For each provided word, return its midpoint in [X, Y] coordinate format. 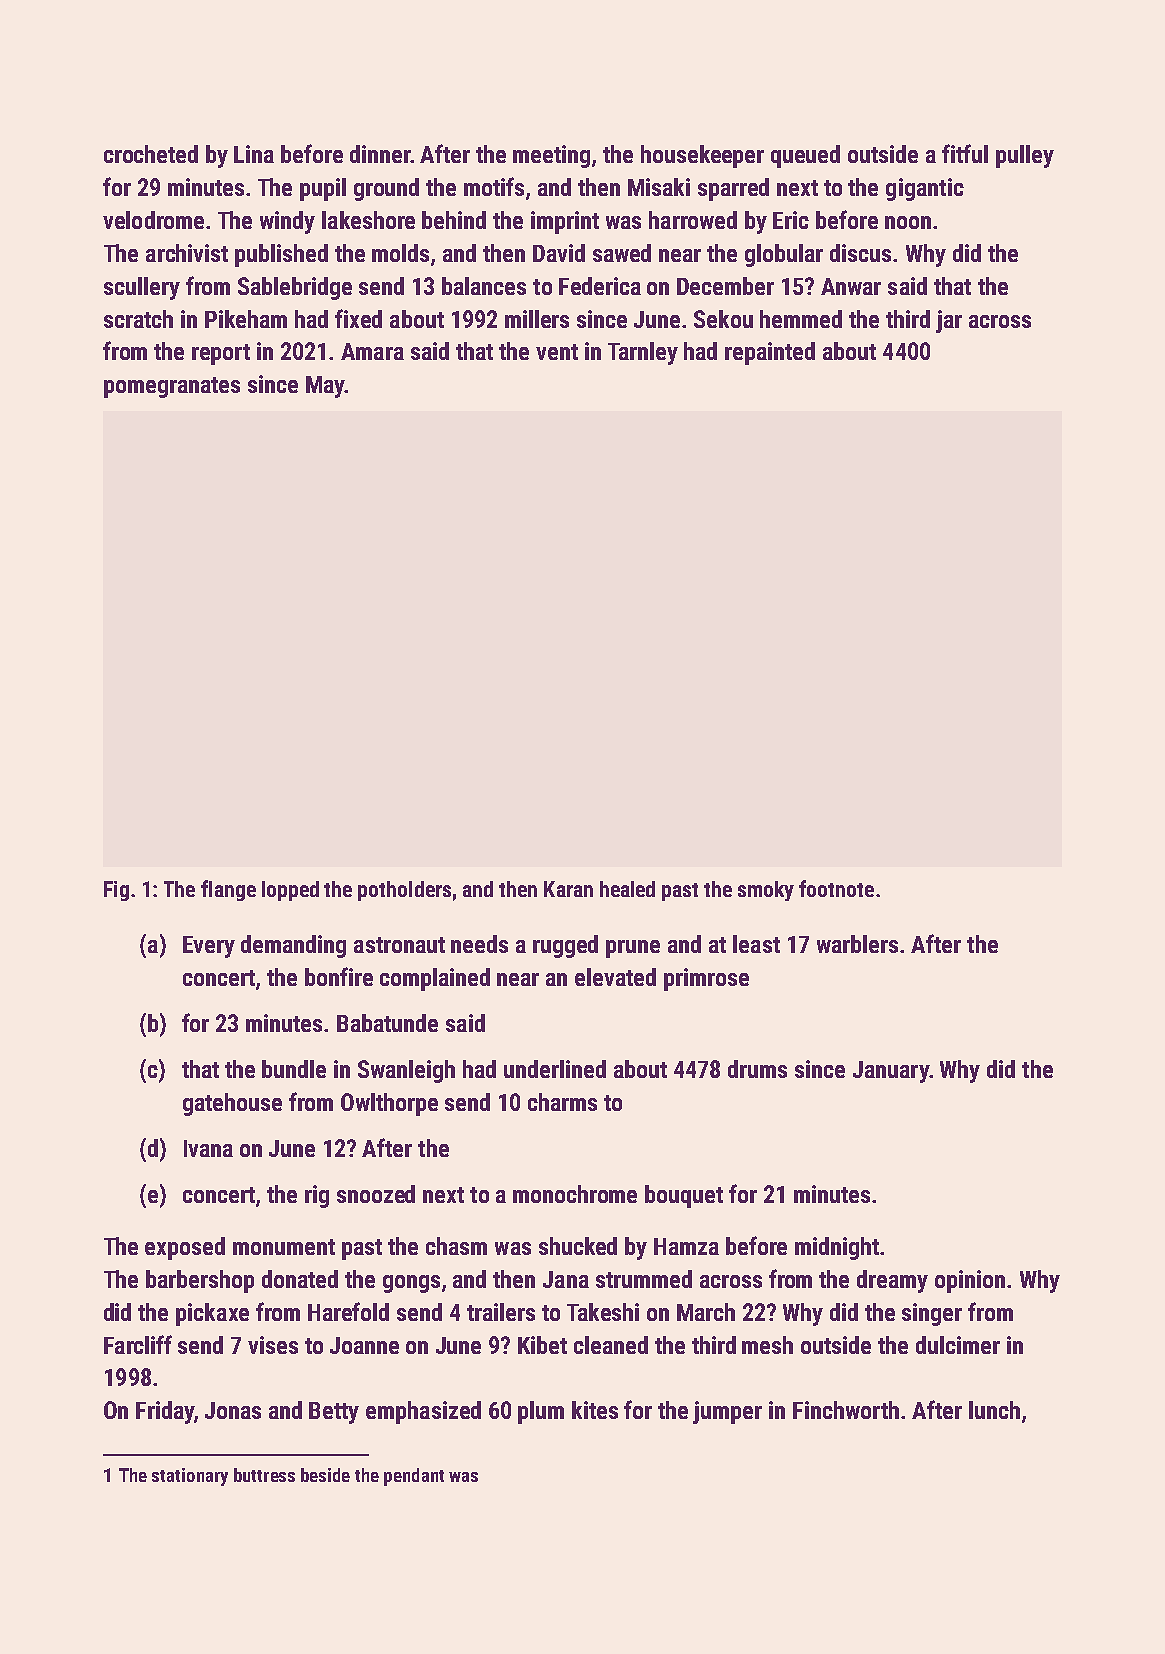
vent [557, 352]
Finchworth [846, 1410]
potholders [404, 891]
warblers [857, 944]
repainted [770, 353]
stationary [190, 1477]
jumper [727, 1412]
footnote [836, 888]
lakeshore [368, 220]
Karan [568, 889]
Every [209, 947]
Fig [116, 891]
